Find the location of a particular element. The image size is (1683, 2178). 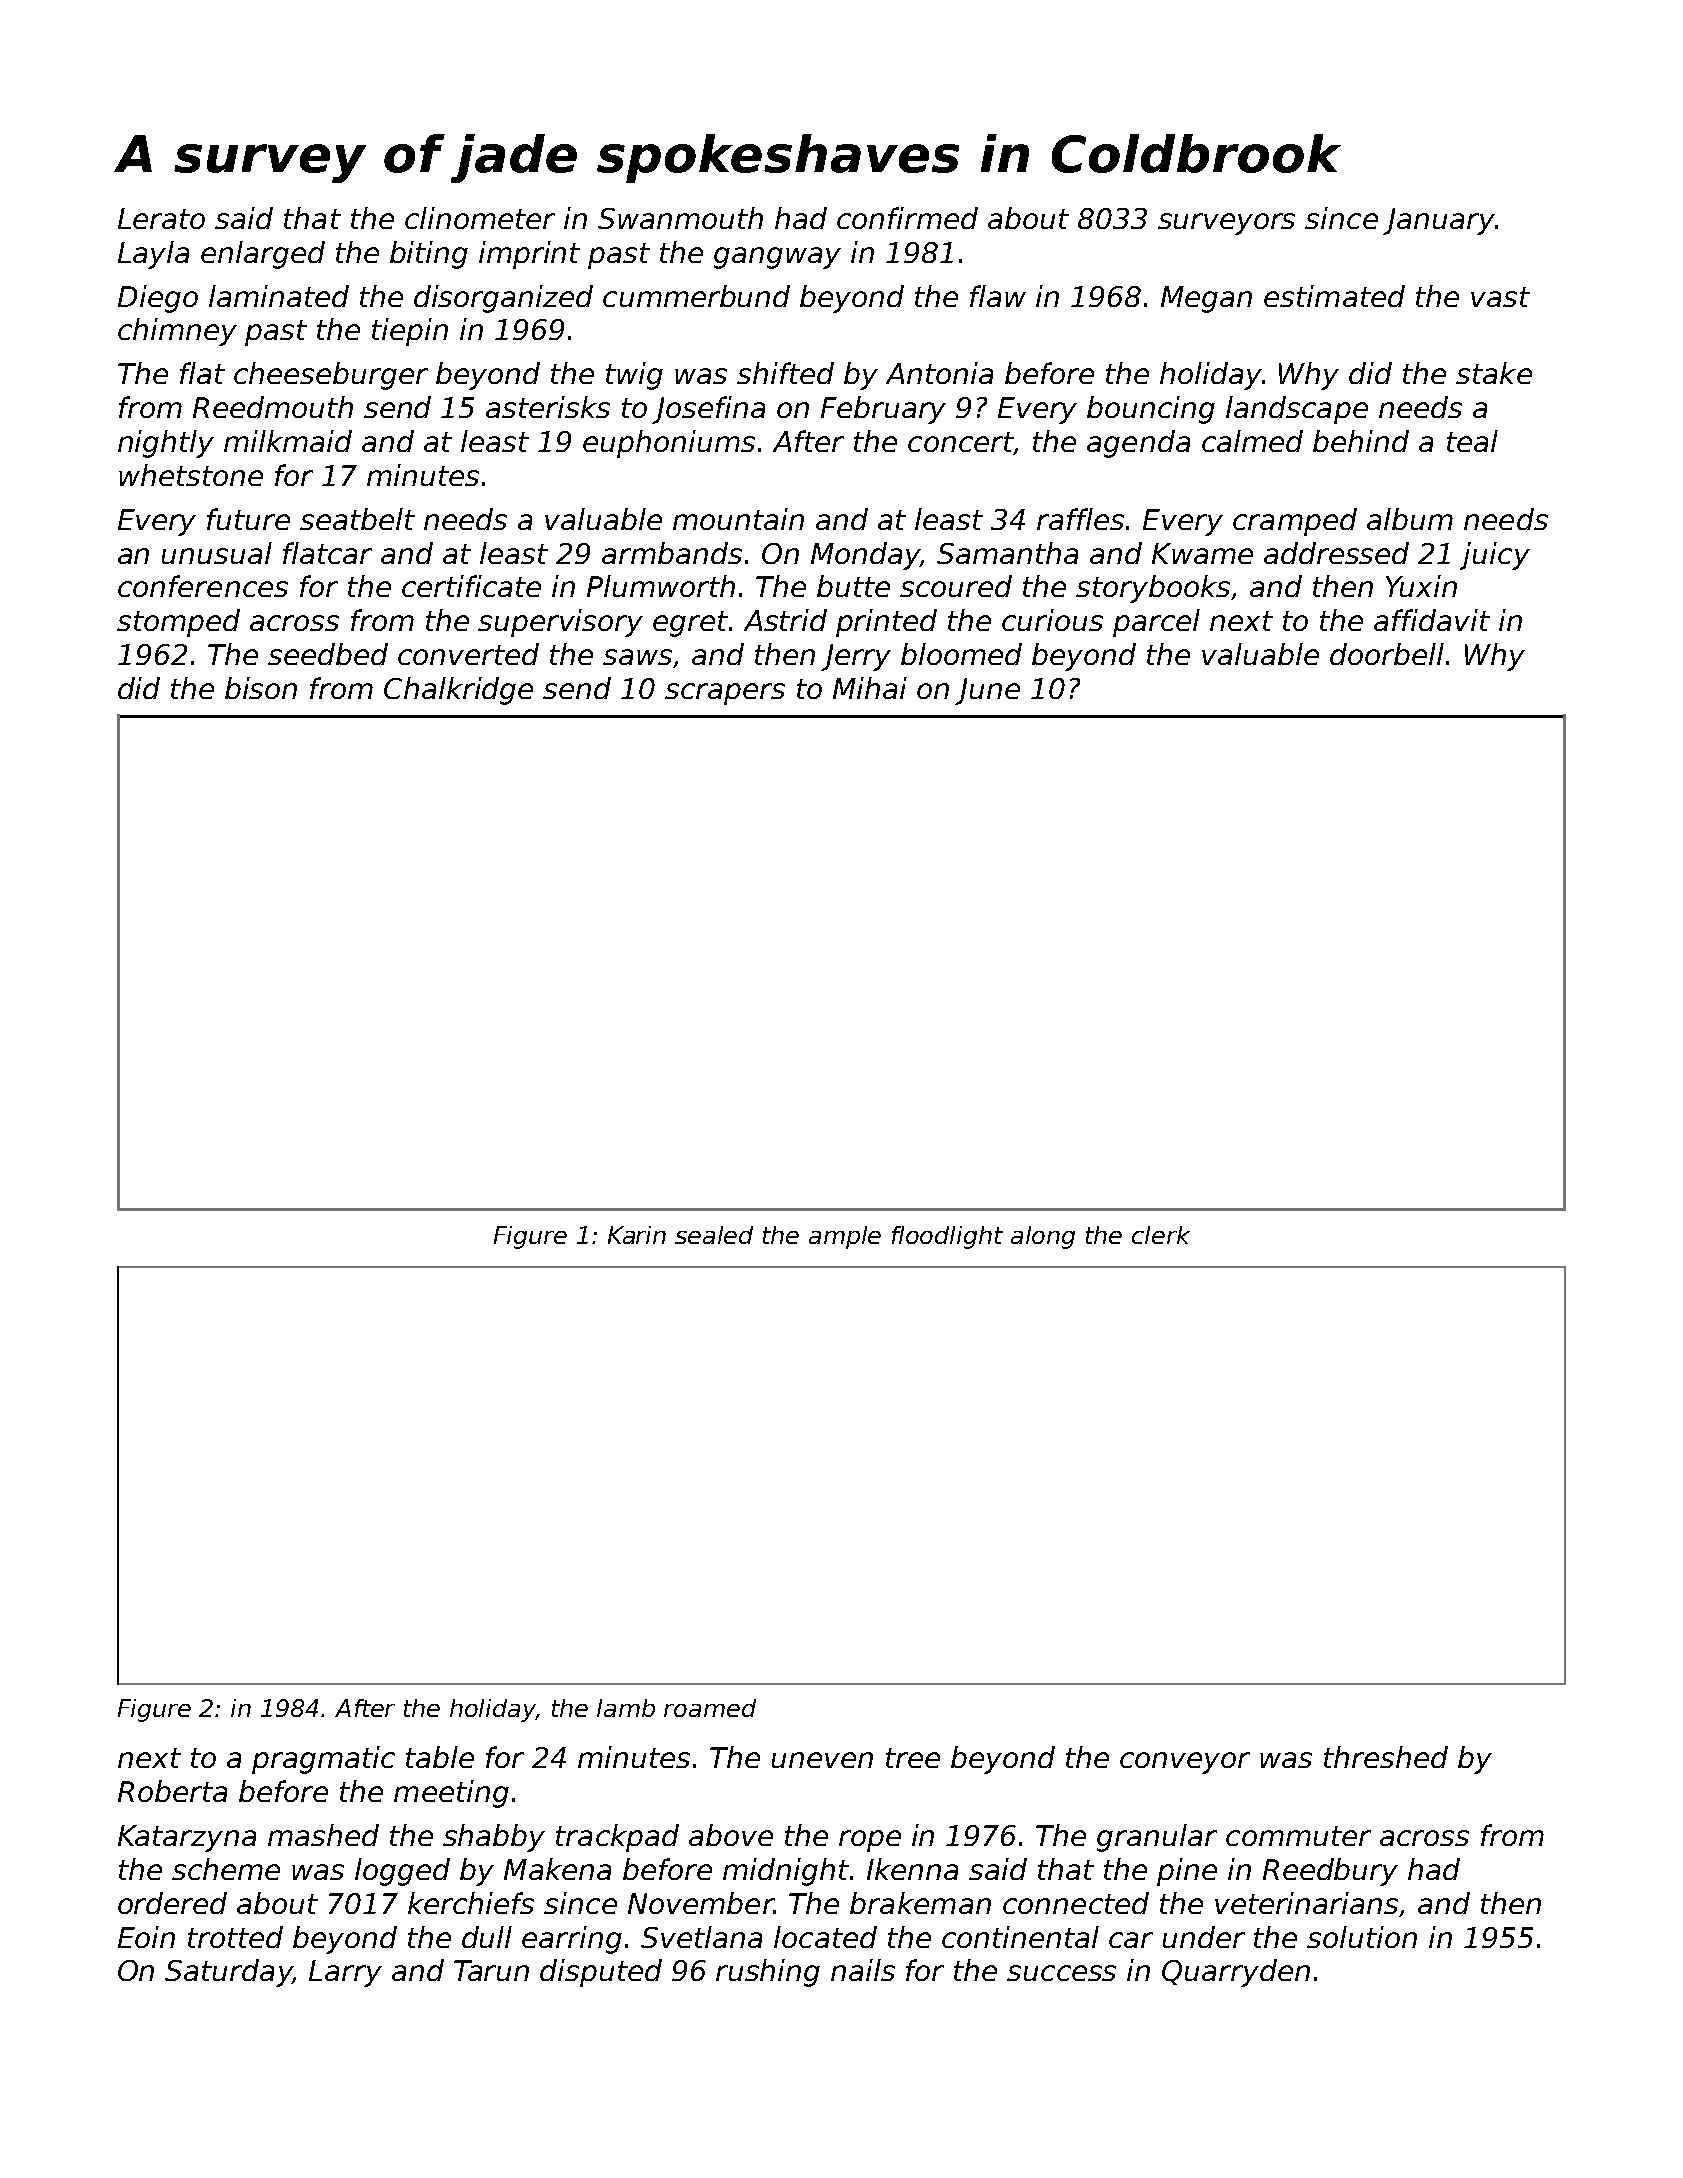

bison is located at coordinates (261, 688).
